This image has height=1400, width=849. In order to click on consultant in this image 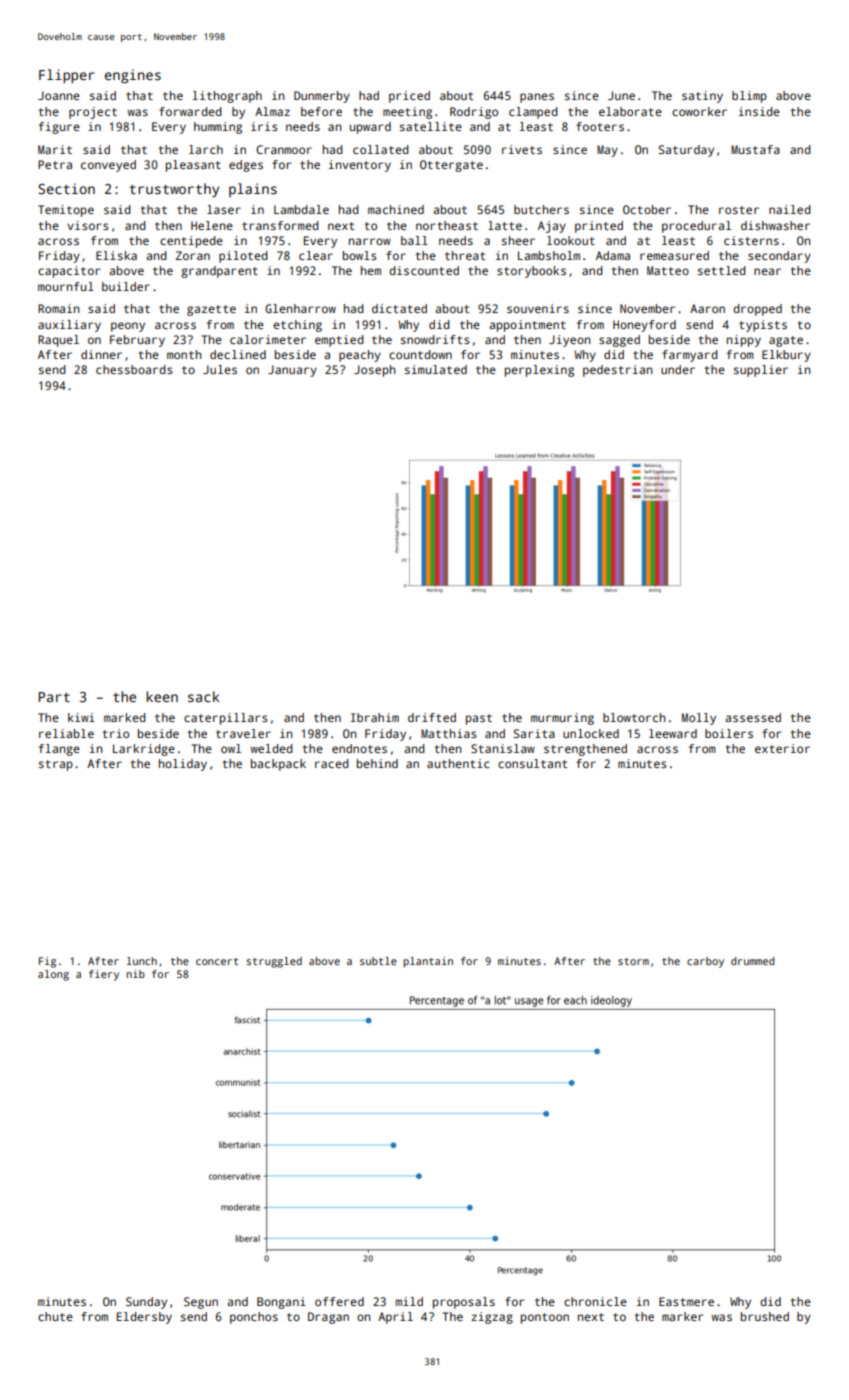, I will do `click(532, 763)`.
